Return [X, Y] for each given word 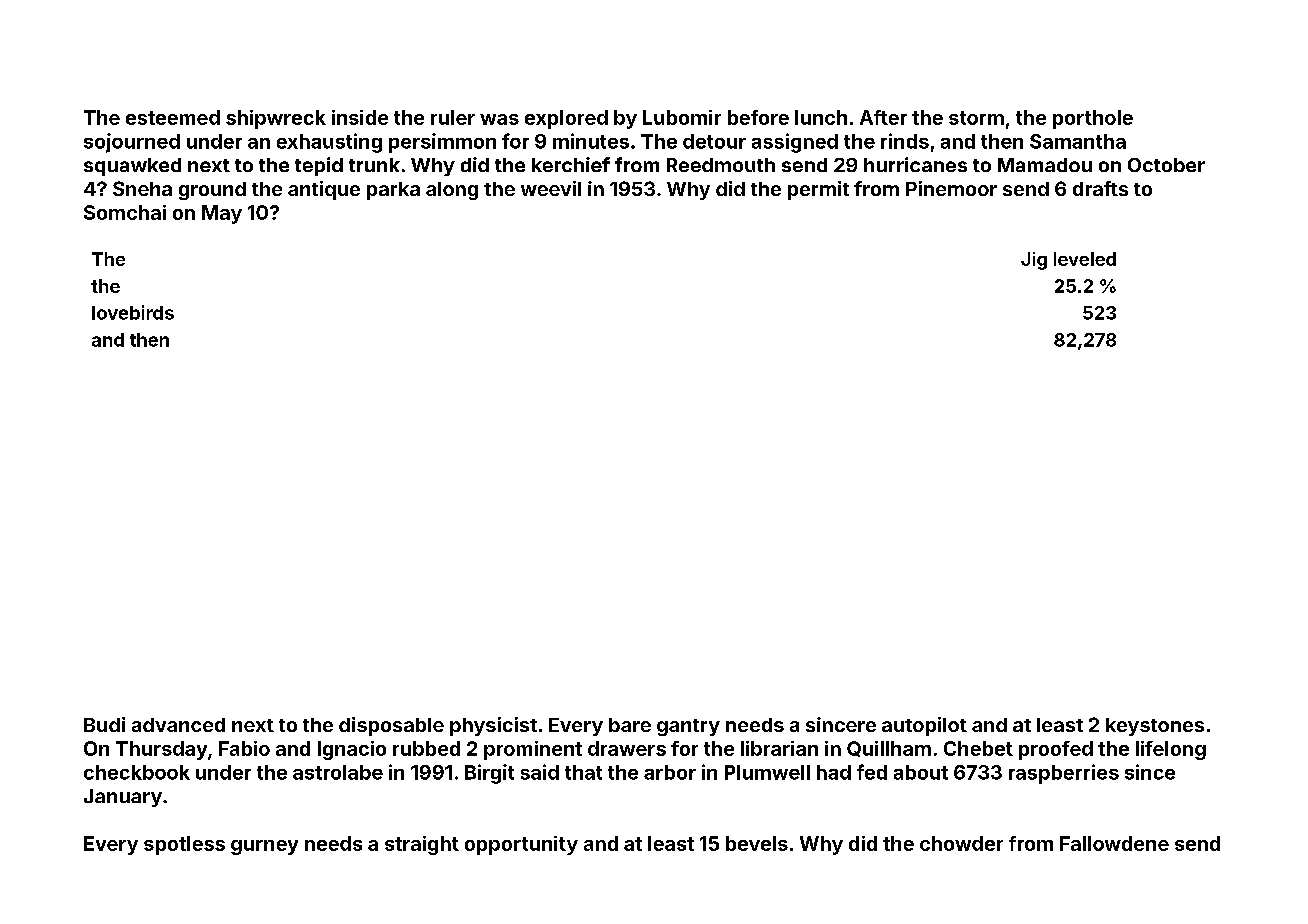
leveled [1085, 259]
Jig [1034, 261]
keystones [1155, 727]
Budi [104, 724]
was [499, 119]
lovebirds [133, 312]
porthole [1093, 119]
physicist [493, 726]
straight [422, 845]
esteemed [173, 117]
